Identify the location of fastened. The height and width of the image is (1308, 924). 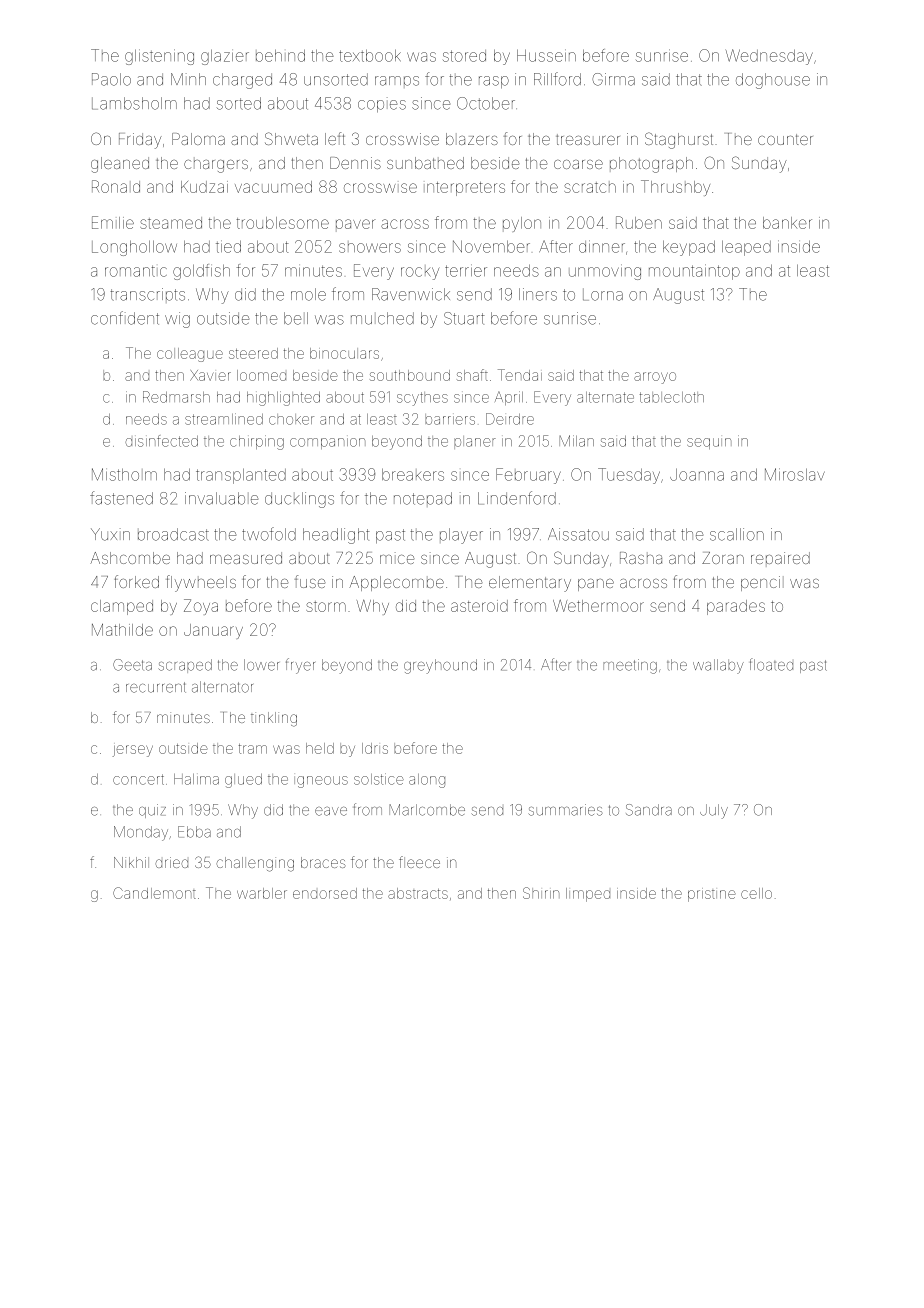
(121, 498).
